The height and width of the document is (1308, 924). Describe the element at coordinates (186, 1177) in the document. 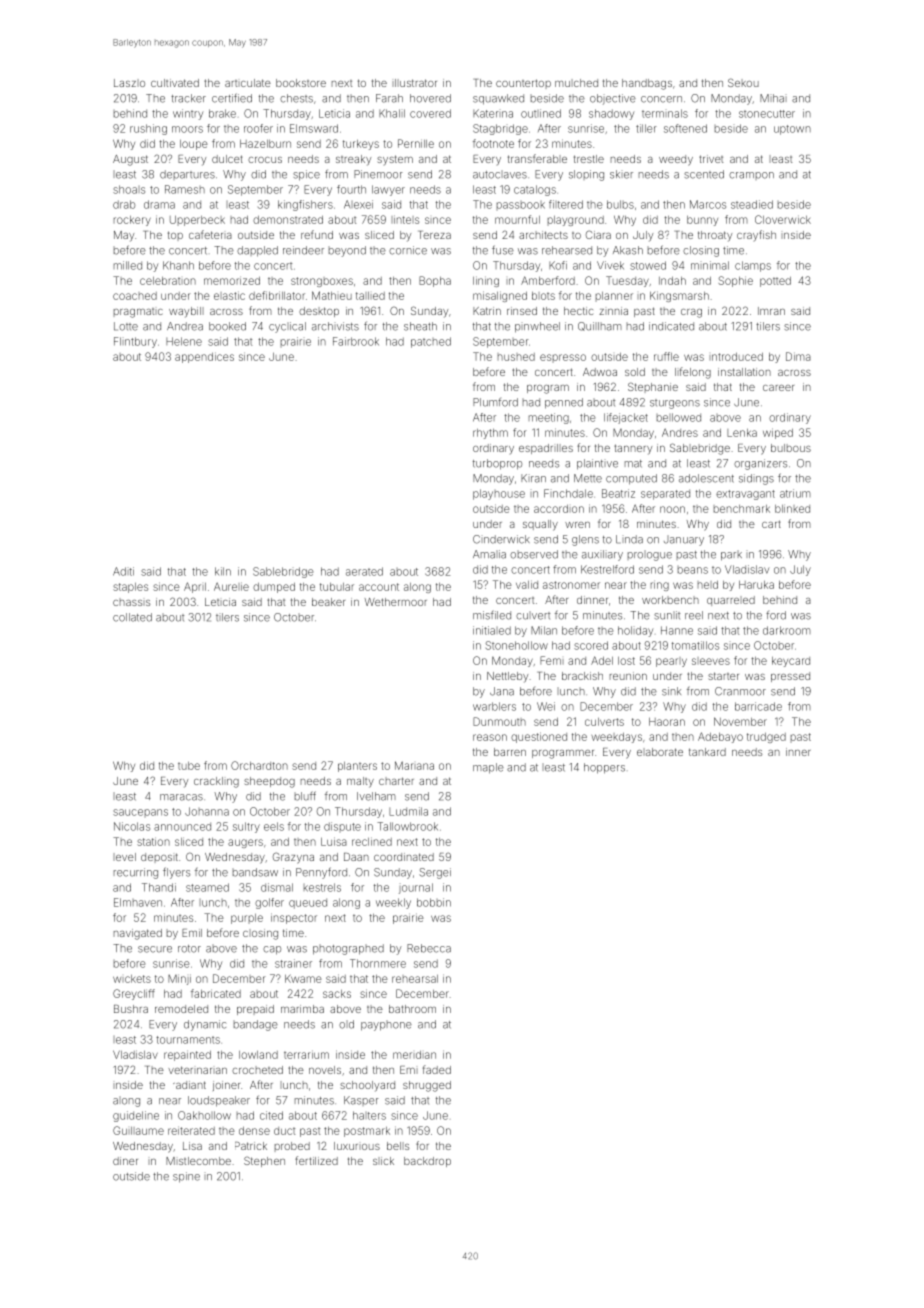

I see `spine` at that location.
